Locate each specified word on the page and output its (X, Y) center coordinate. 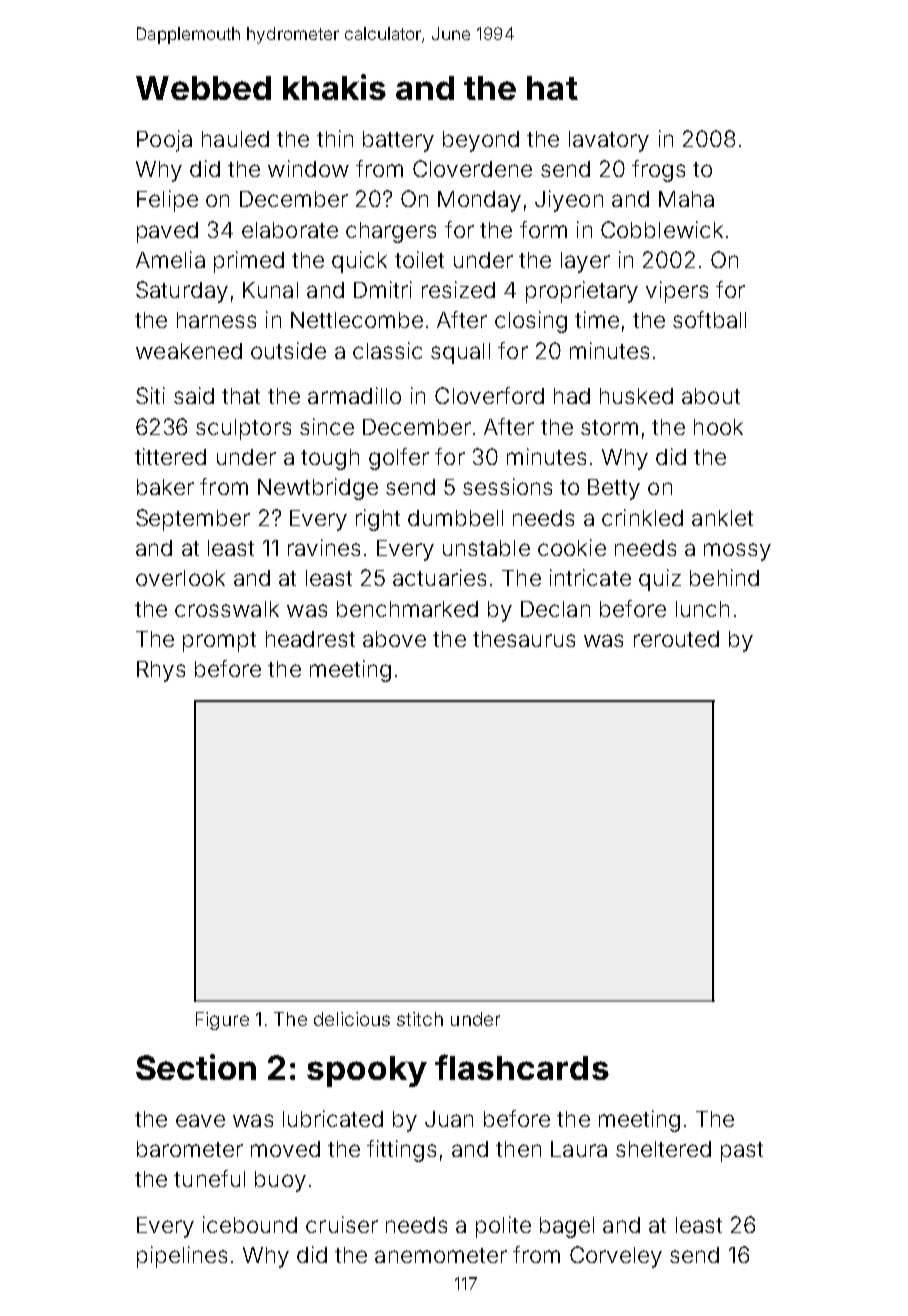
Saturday (182, 292)
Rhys (161, 671)
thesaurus (524, 639)
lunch (702, 609)
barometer (190, 1149)
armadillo (354, 395)
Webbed (203, 88)
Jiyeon (569, 201)
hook (718, 427)
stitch (420, 1019)
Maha (686, 199)
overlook (180, 578)
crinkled (642, 517)
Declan (555, 609)
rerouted (676, 639)
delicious (352, 1019)
